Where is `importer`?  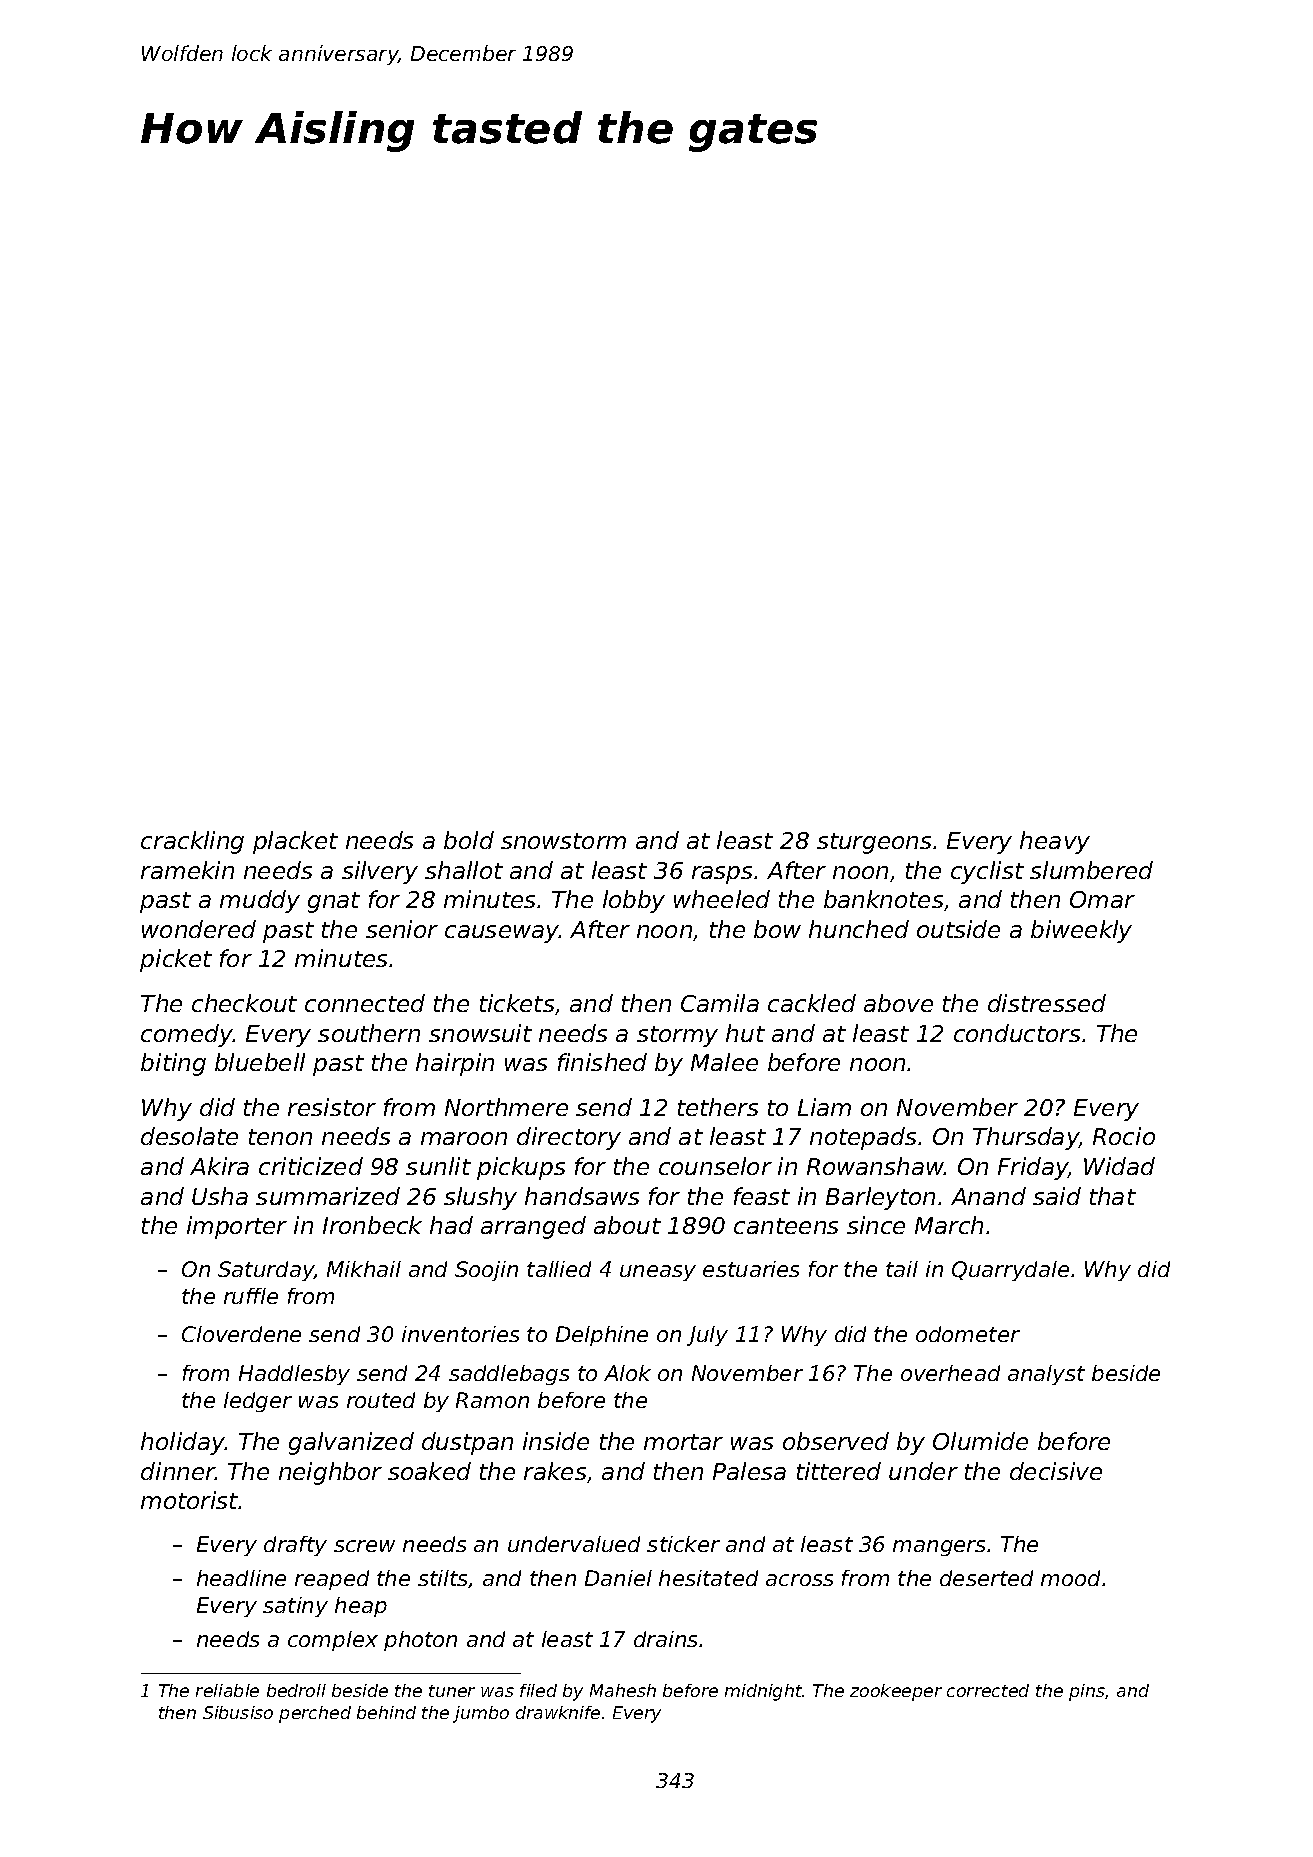 importer is located at coordinates (237, 1227).
